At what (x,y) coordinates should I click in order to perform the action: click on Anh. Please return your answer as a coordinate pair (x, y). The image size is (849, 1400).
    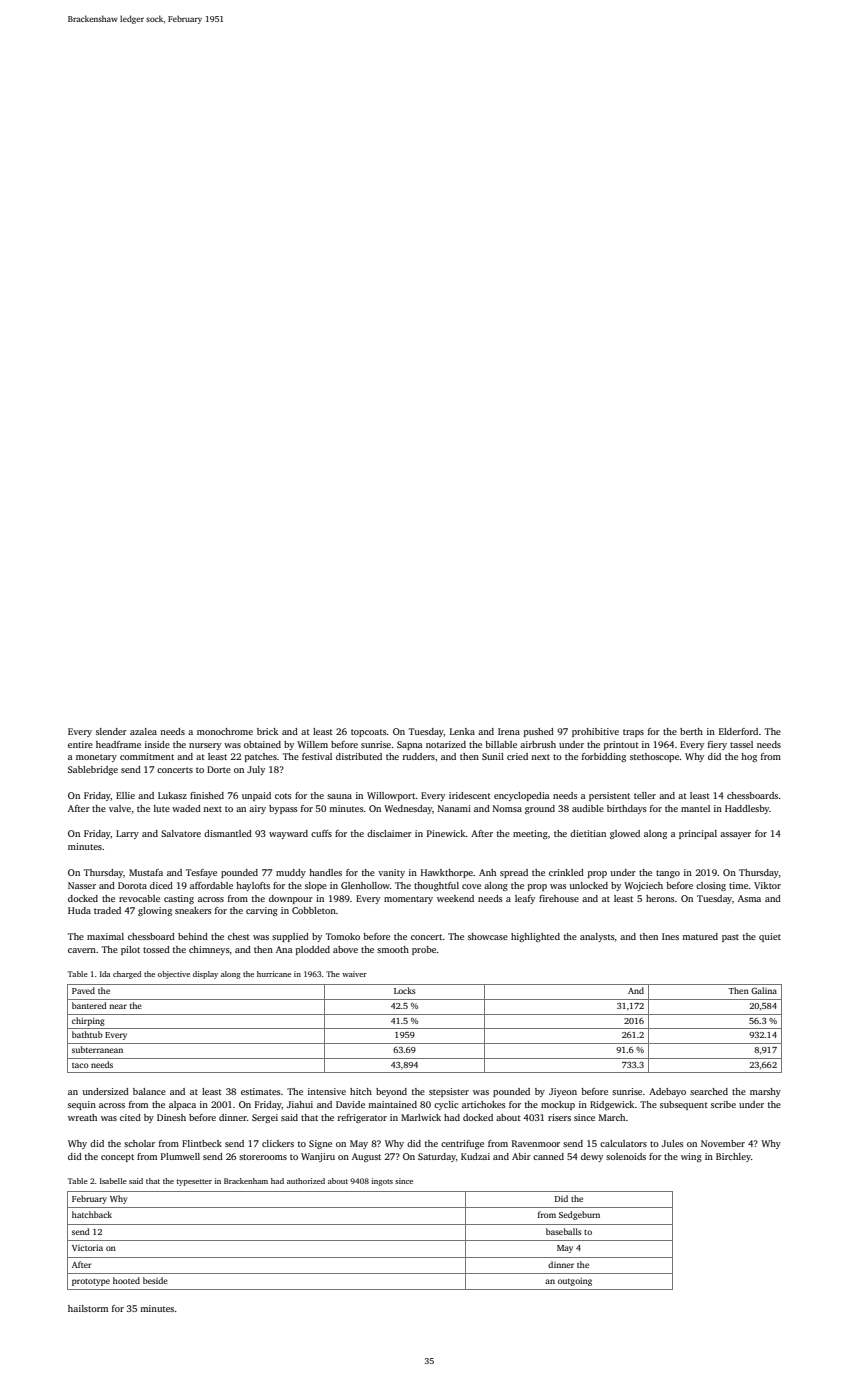
    Looking at the image, I should click on (487, 872).
